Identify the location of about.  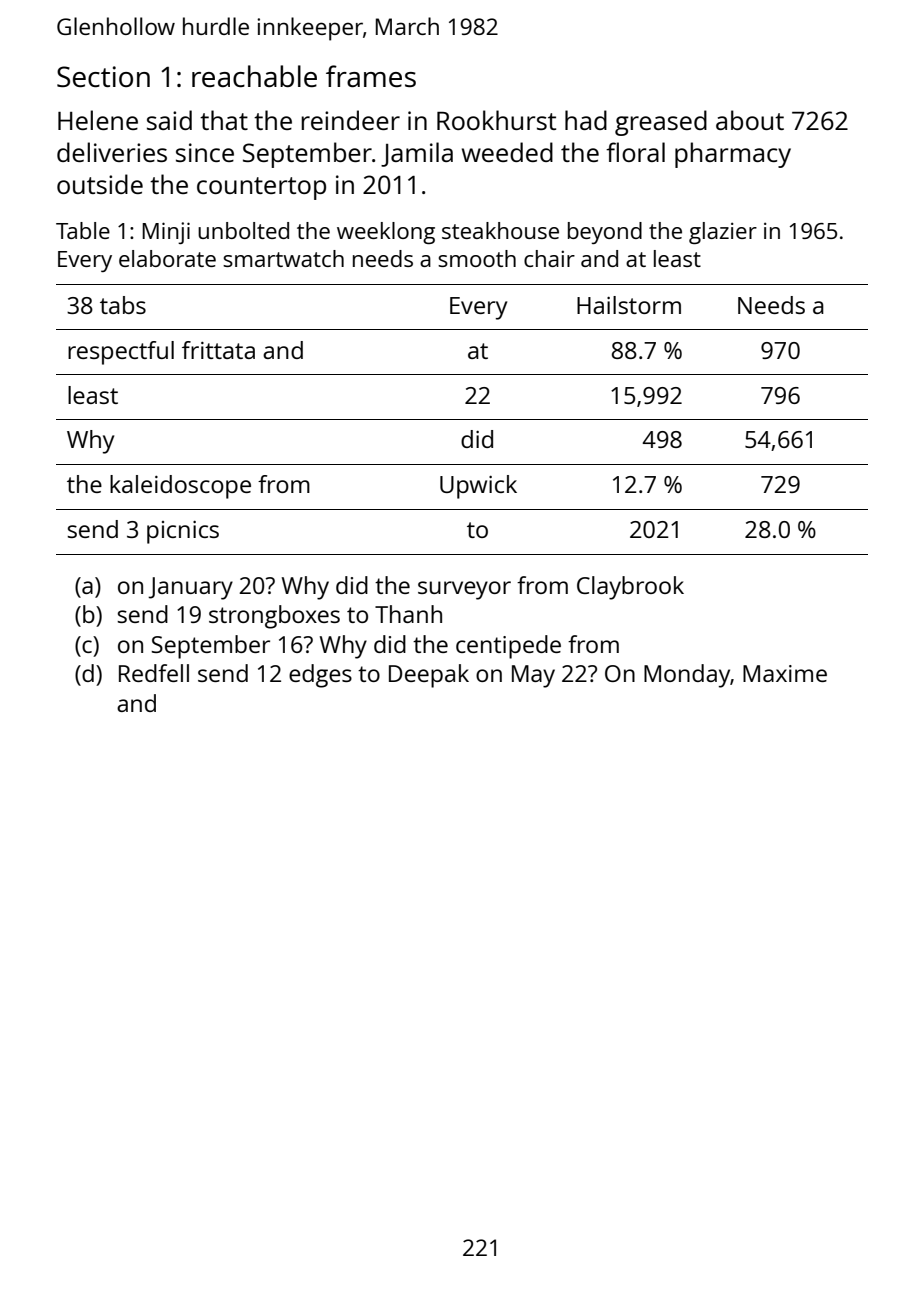
(750, 120).
